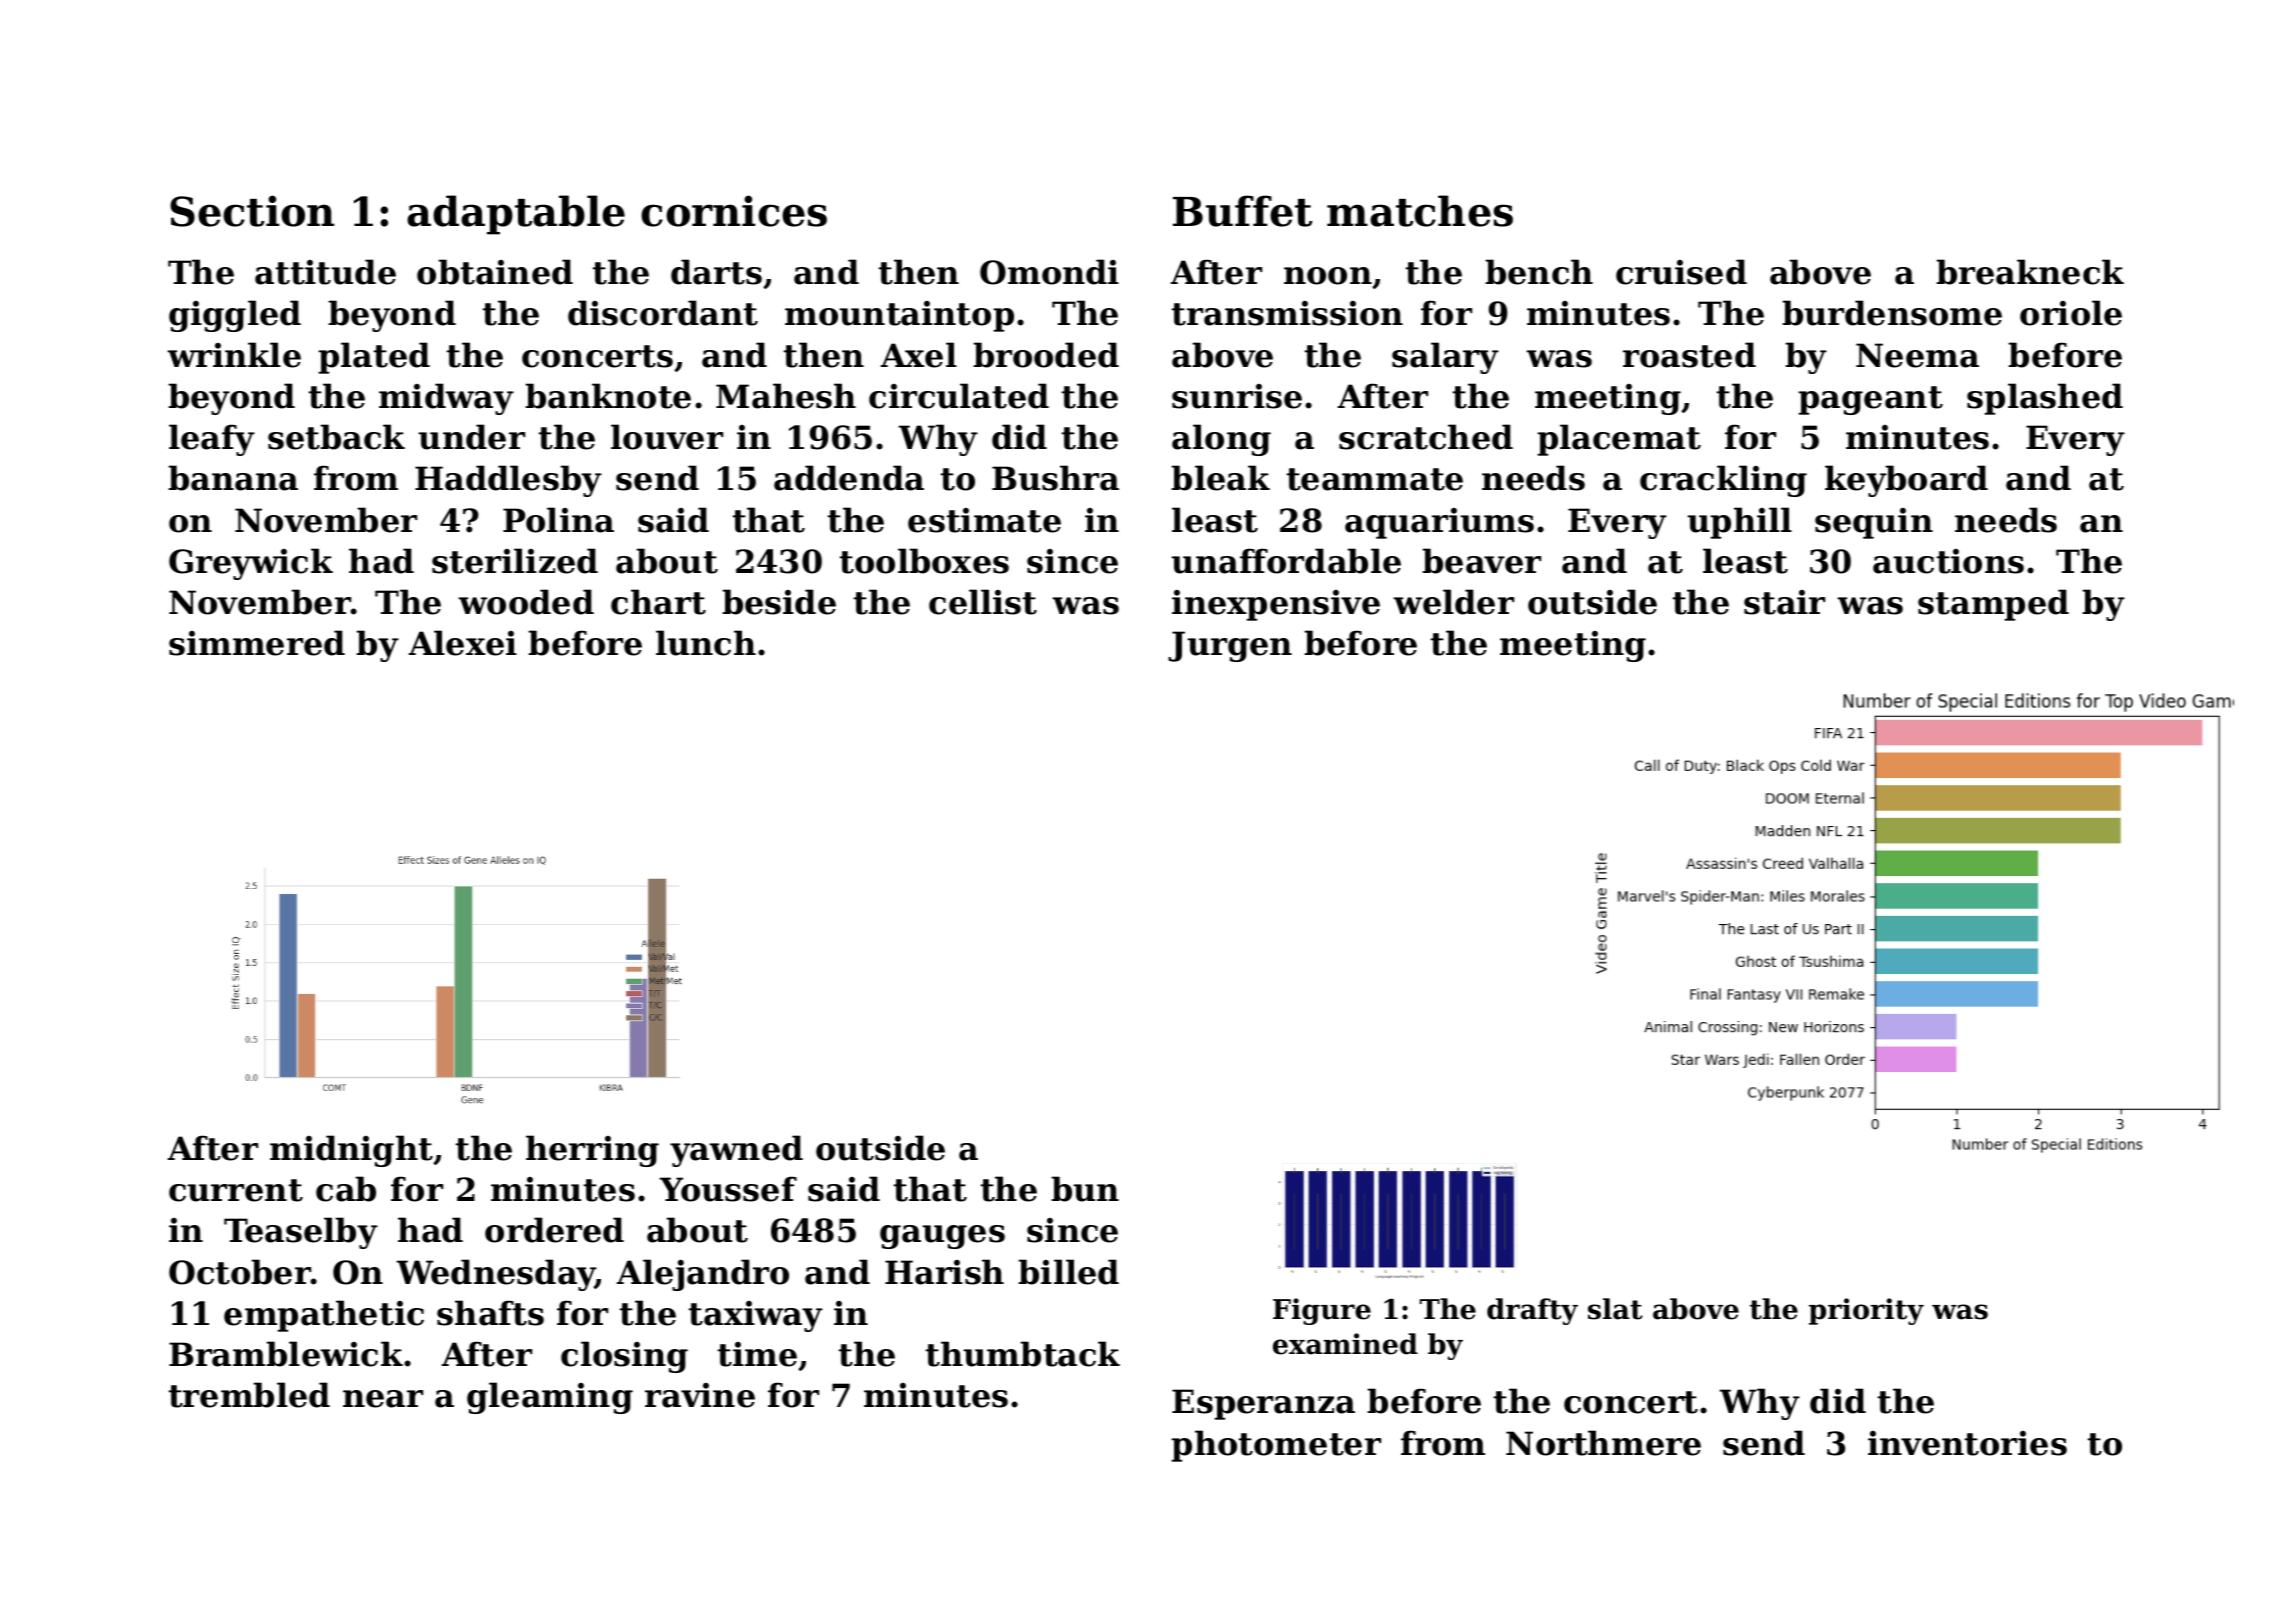  What do you see at coordinates (490, 1313) in the document?
I see `shafts` at bounding box center [490, 1313].
